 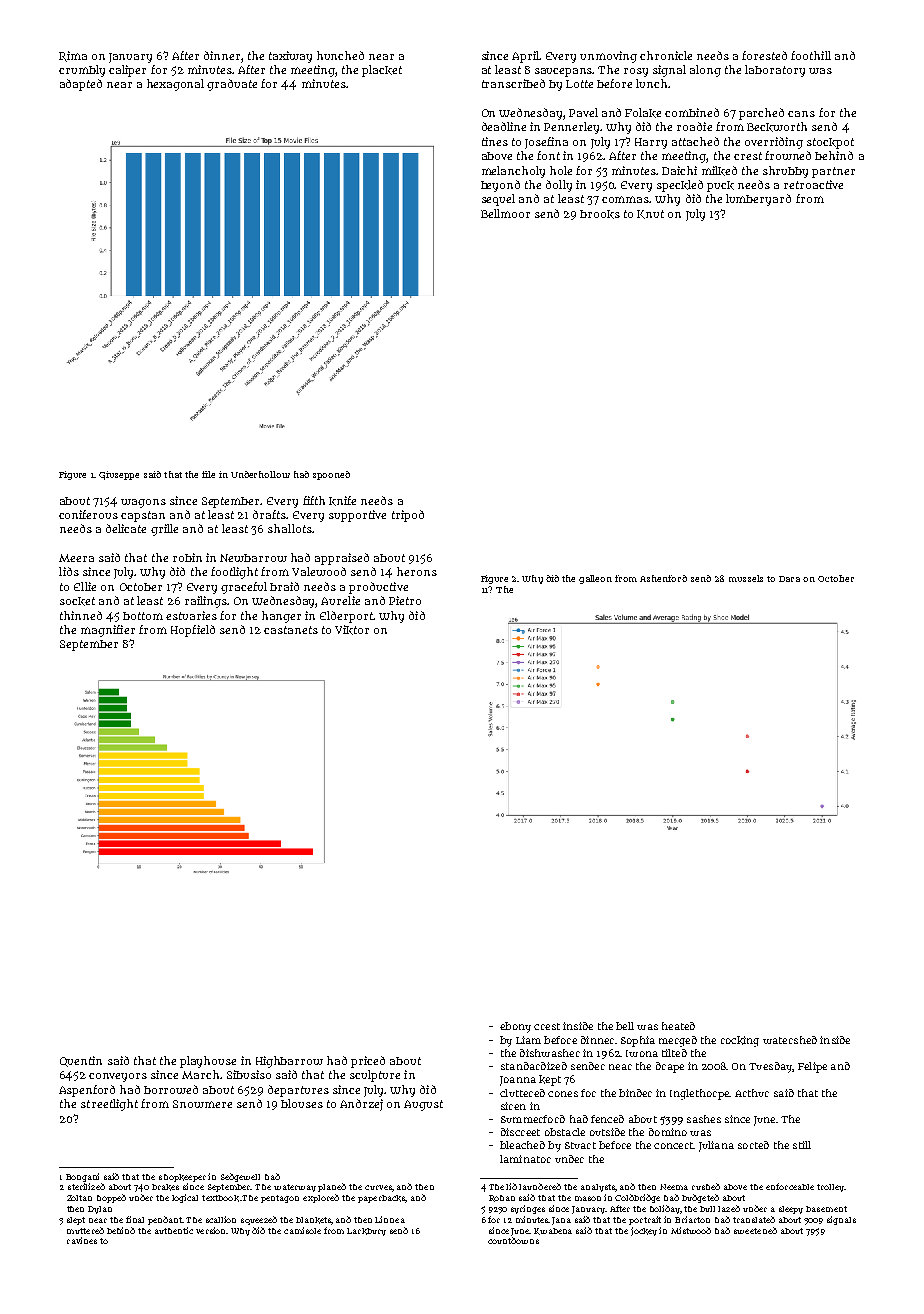 What do you see at coordinates (764, 55) in the screenshot?
I see `forested` at bounding box center [764, 55].
